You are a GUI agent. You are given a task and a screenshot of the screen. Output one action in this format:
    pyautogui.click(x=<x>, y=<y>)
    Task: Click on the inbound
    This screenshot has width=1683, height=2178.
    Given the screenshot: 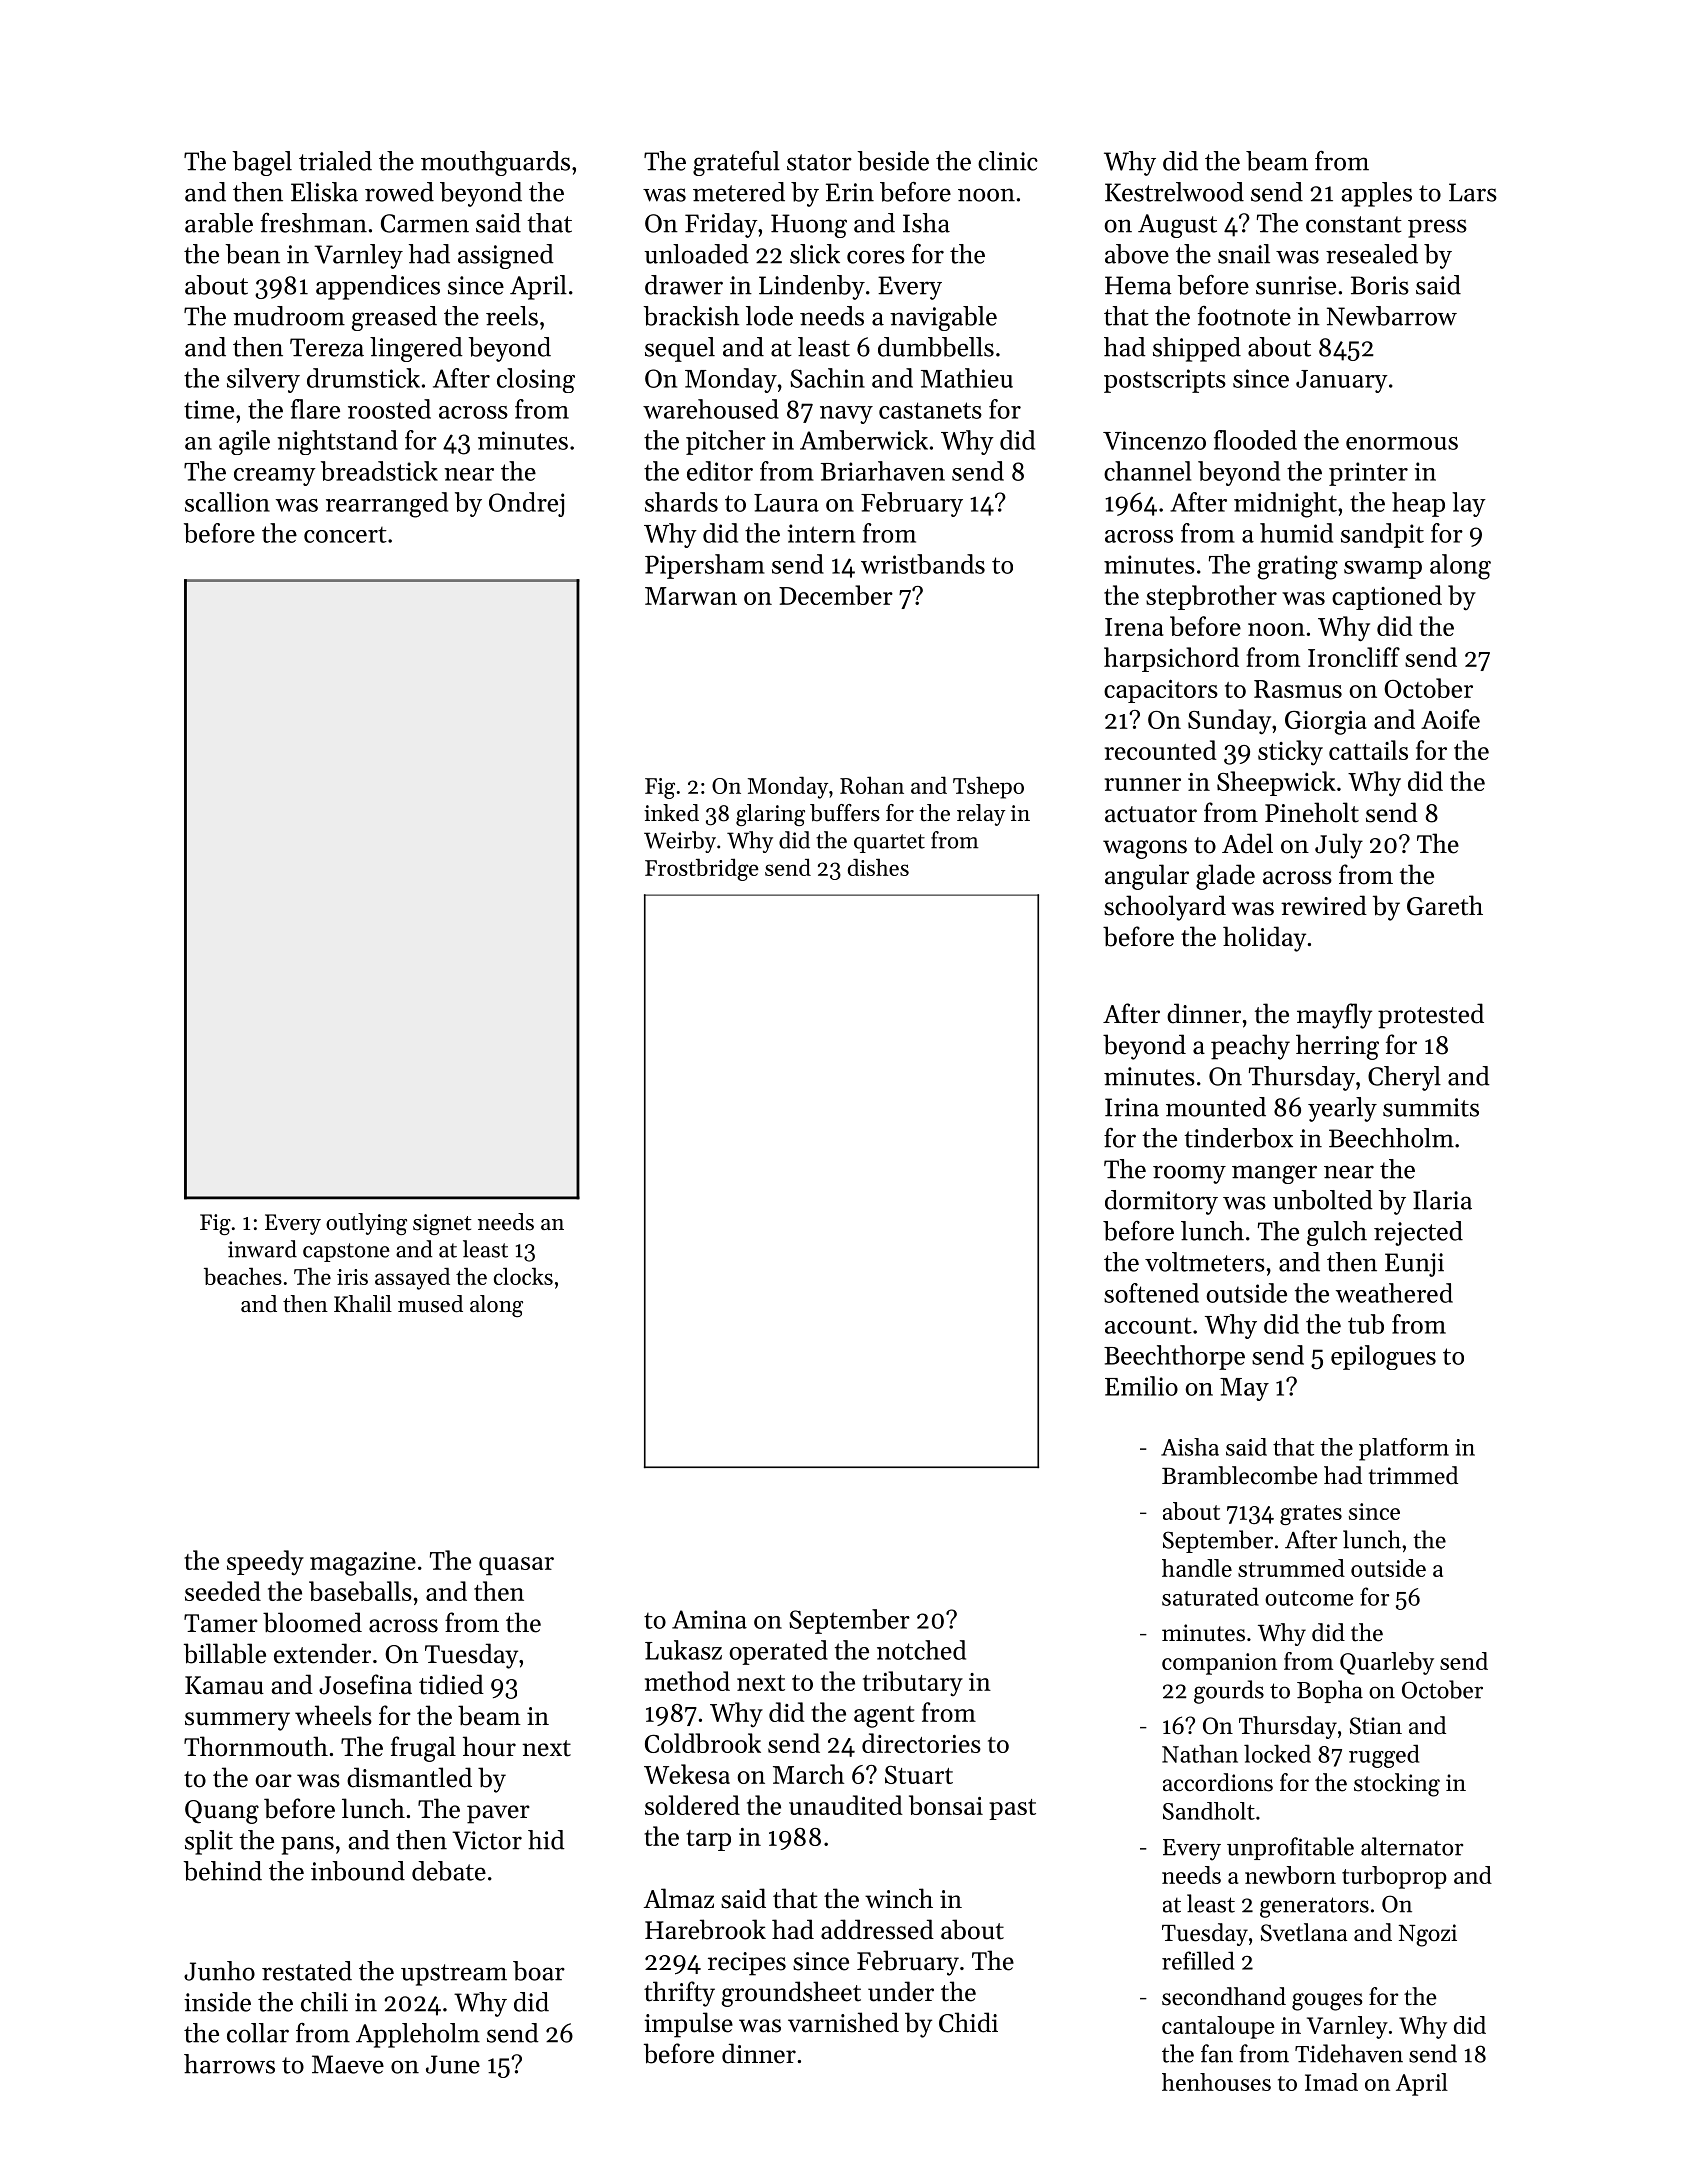 What is the action you would take?
    pyautogui.click(x=358, y=1871)
